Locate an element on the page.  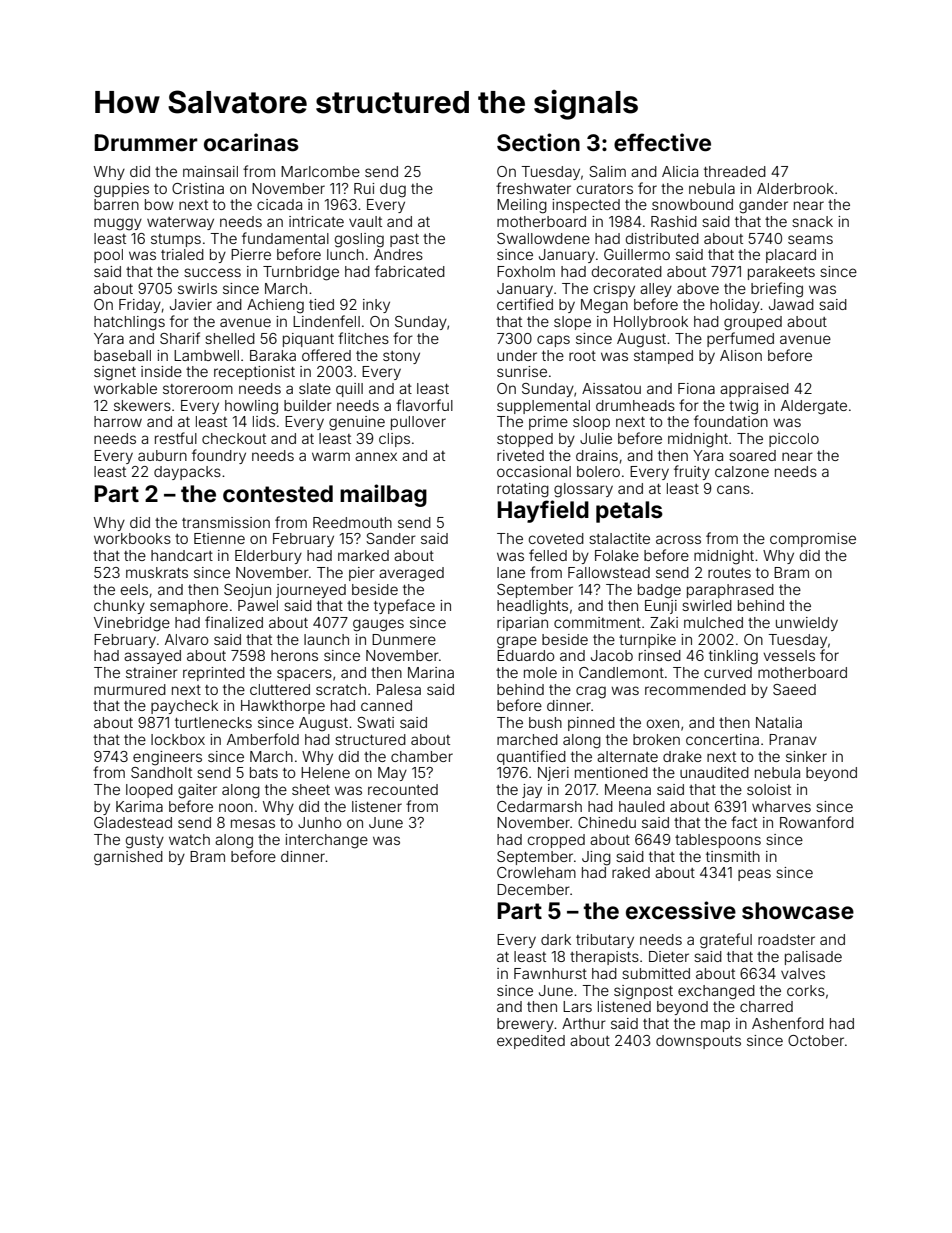
Salim is located at coordinates (607, 171).
